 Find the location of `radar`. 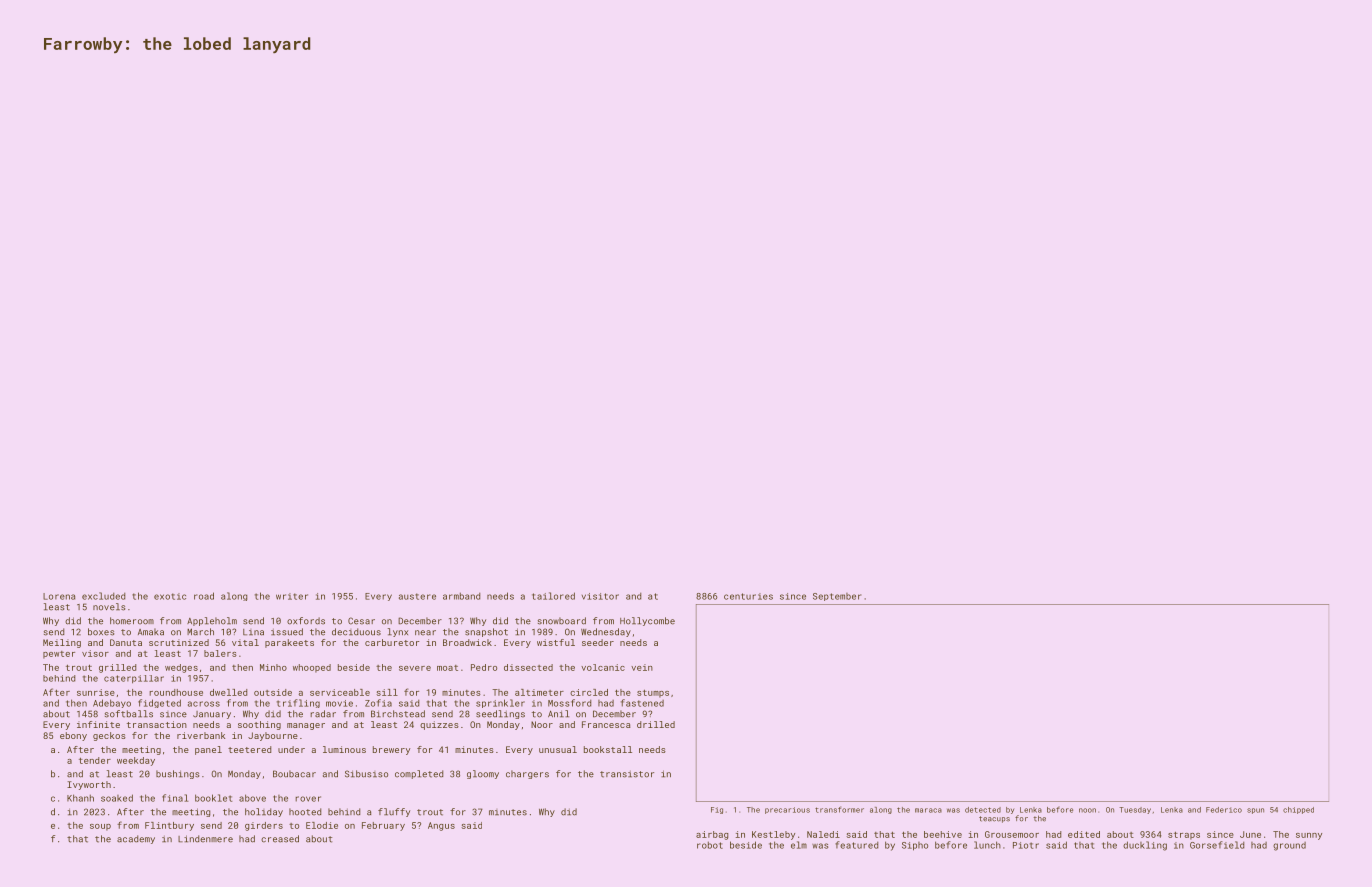

radar is located at coordinates (323, 714).
